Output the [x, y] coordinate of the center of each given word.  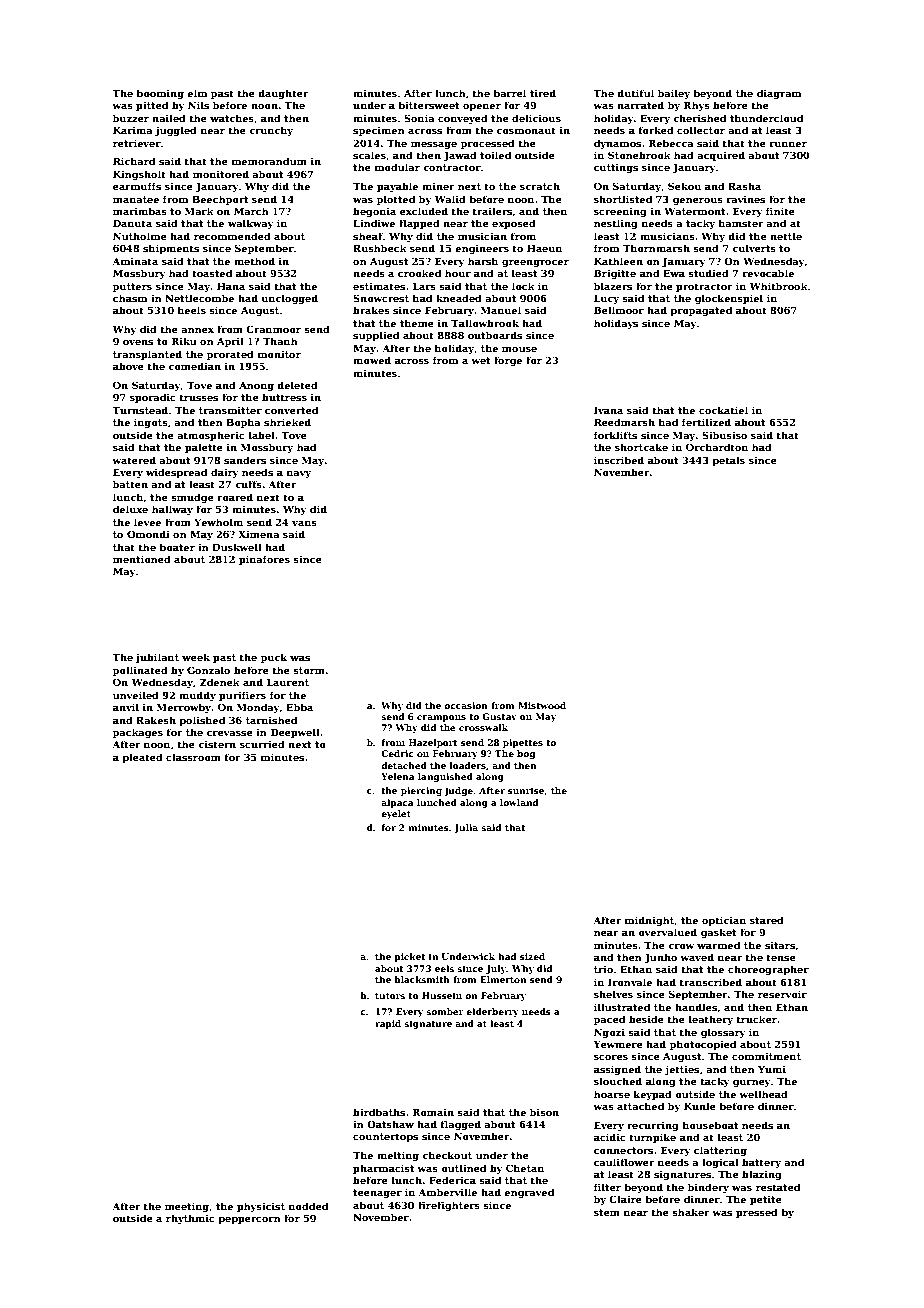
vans [304, 523]
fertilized [706, 422]
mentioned [142, 559]
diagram [779, 94]
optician [724, 921]
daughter [283, 94]
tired [543, 93]
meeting [187, 1207]
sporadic [153, 398]
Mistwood [542, 705]
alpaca [397, 803]
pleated [142, 758]
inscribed [619, 460]
